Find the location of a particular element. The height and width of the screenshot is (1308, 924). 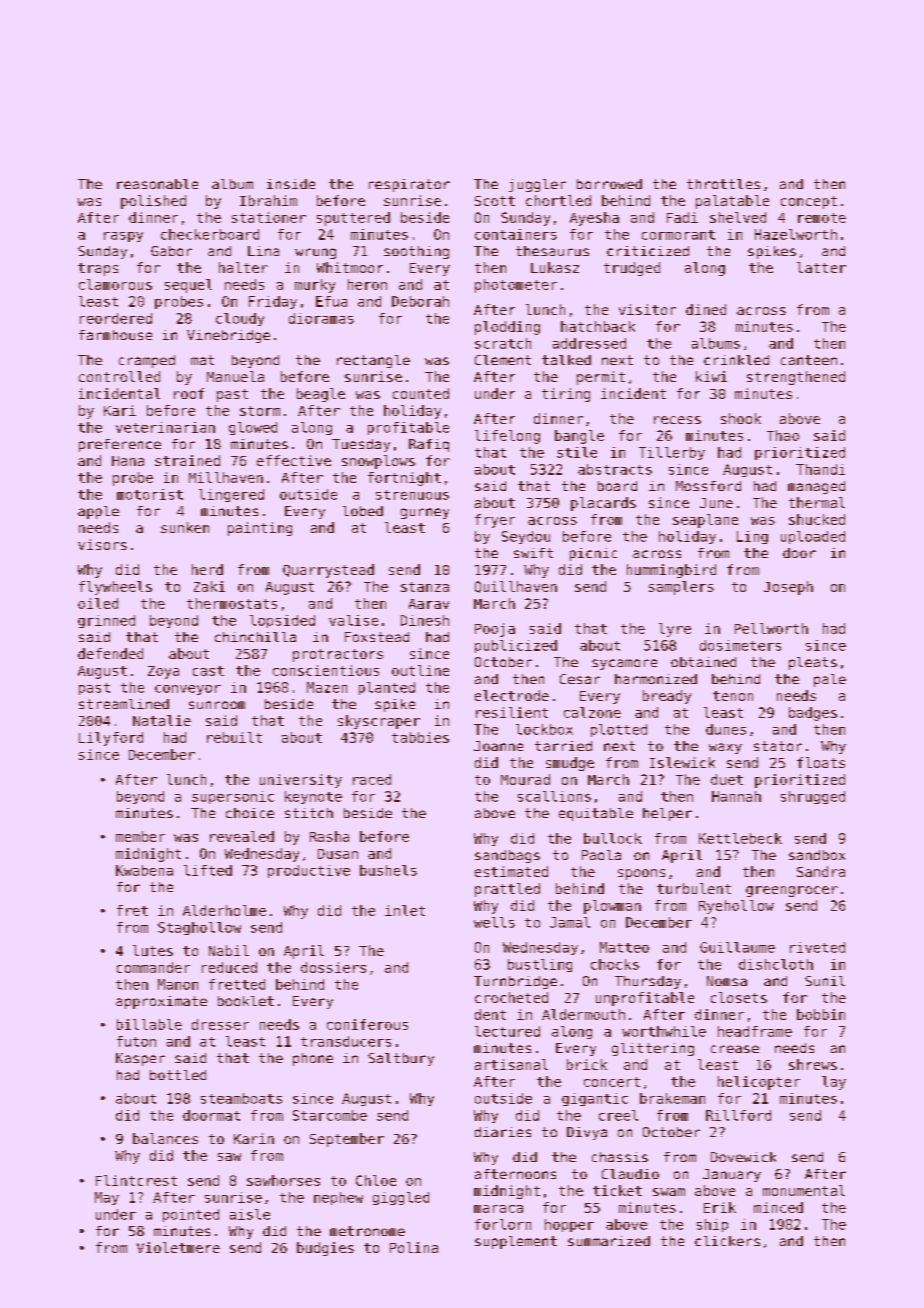

grinned is located at coordinates (106, 621).
